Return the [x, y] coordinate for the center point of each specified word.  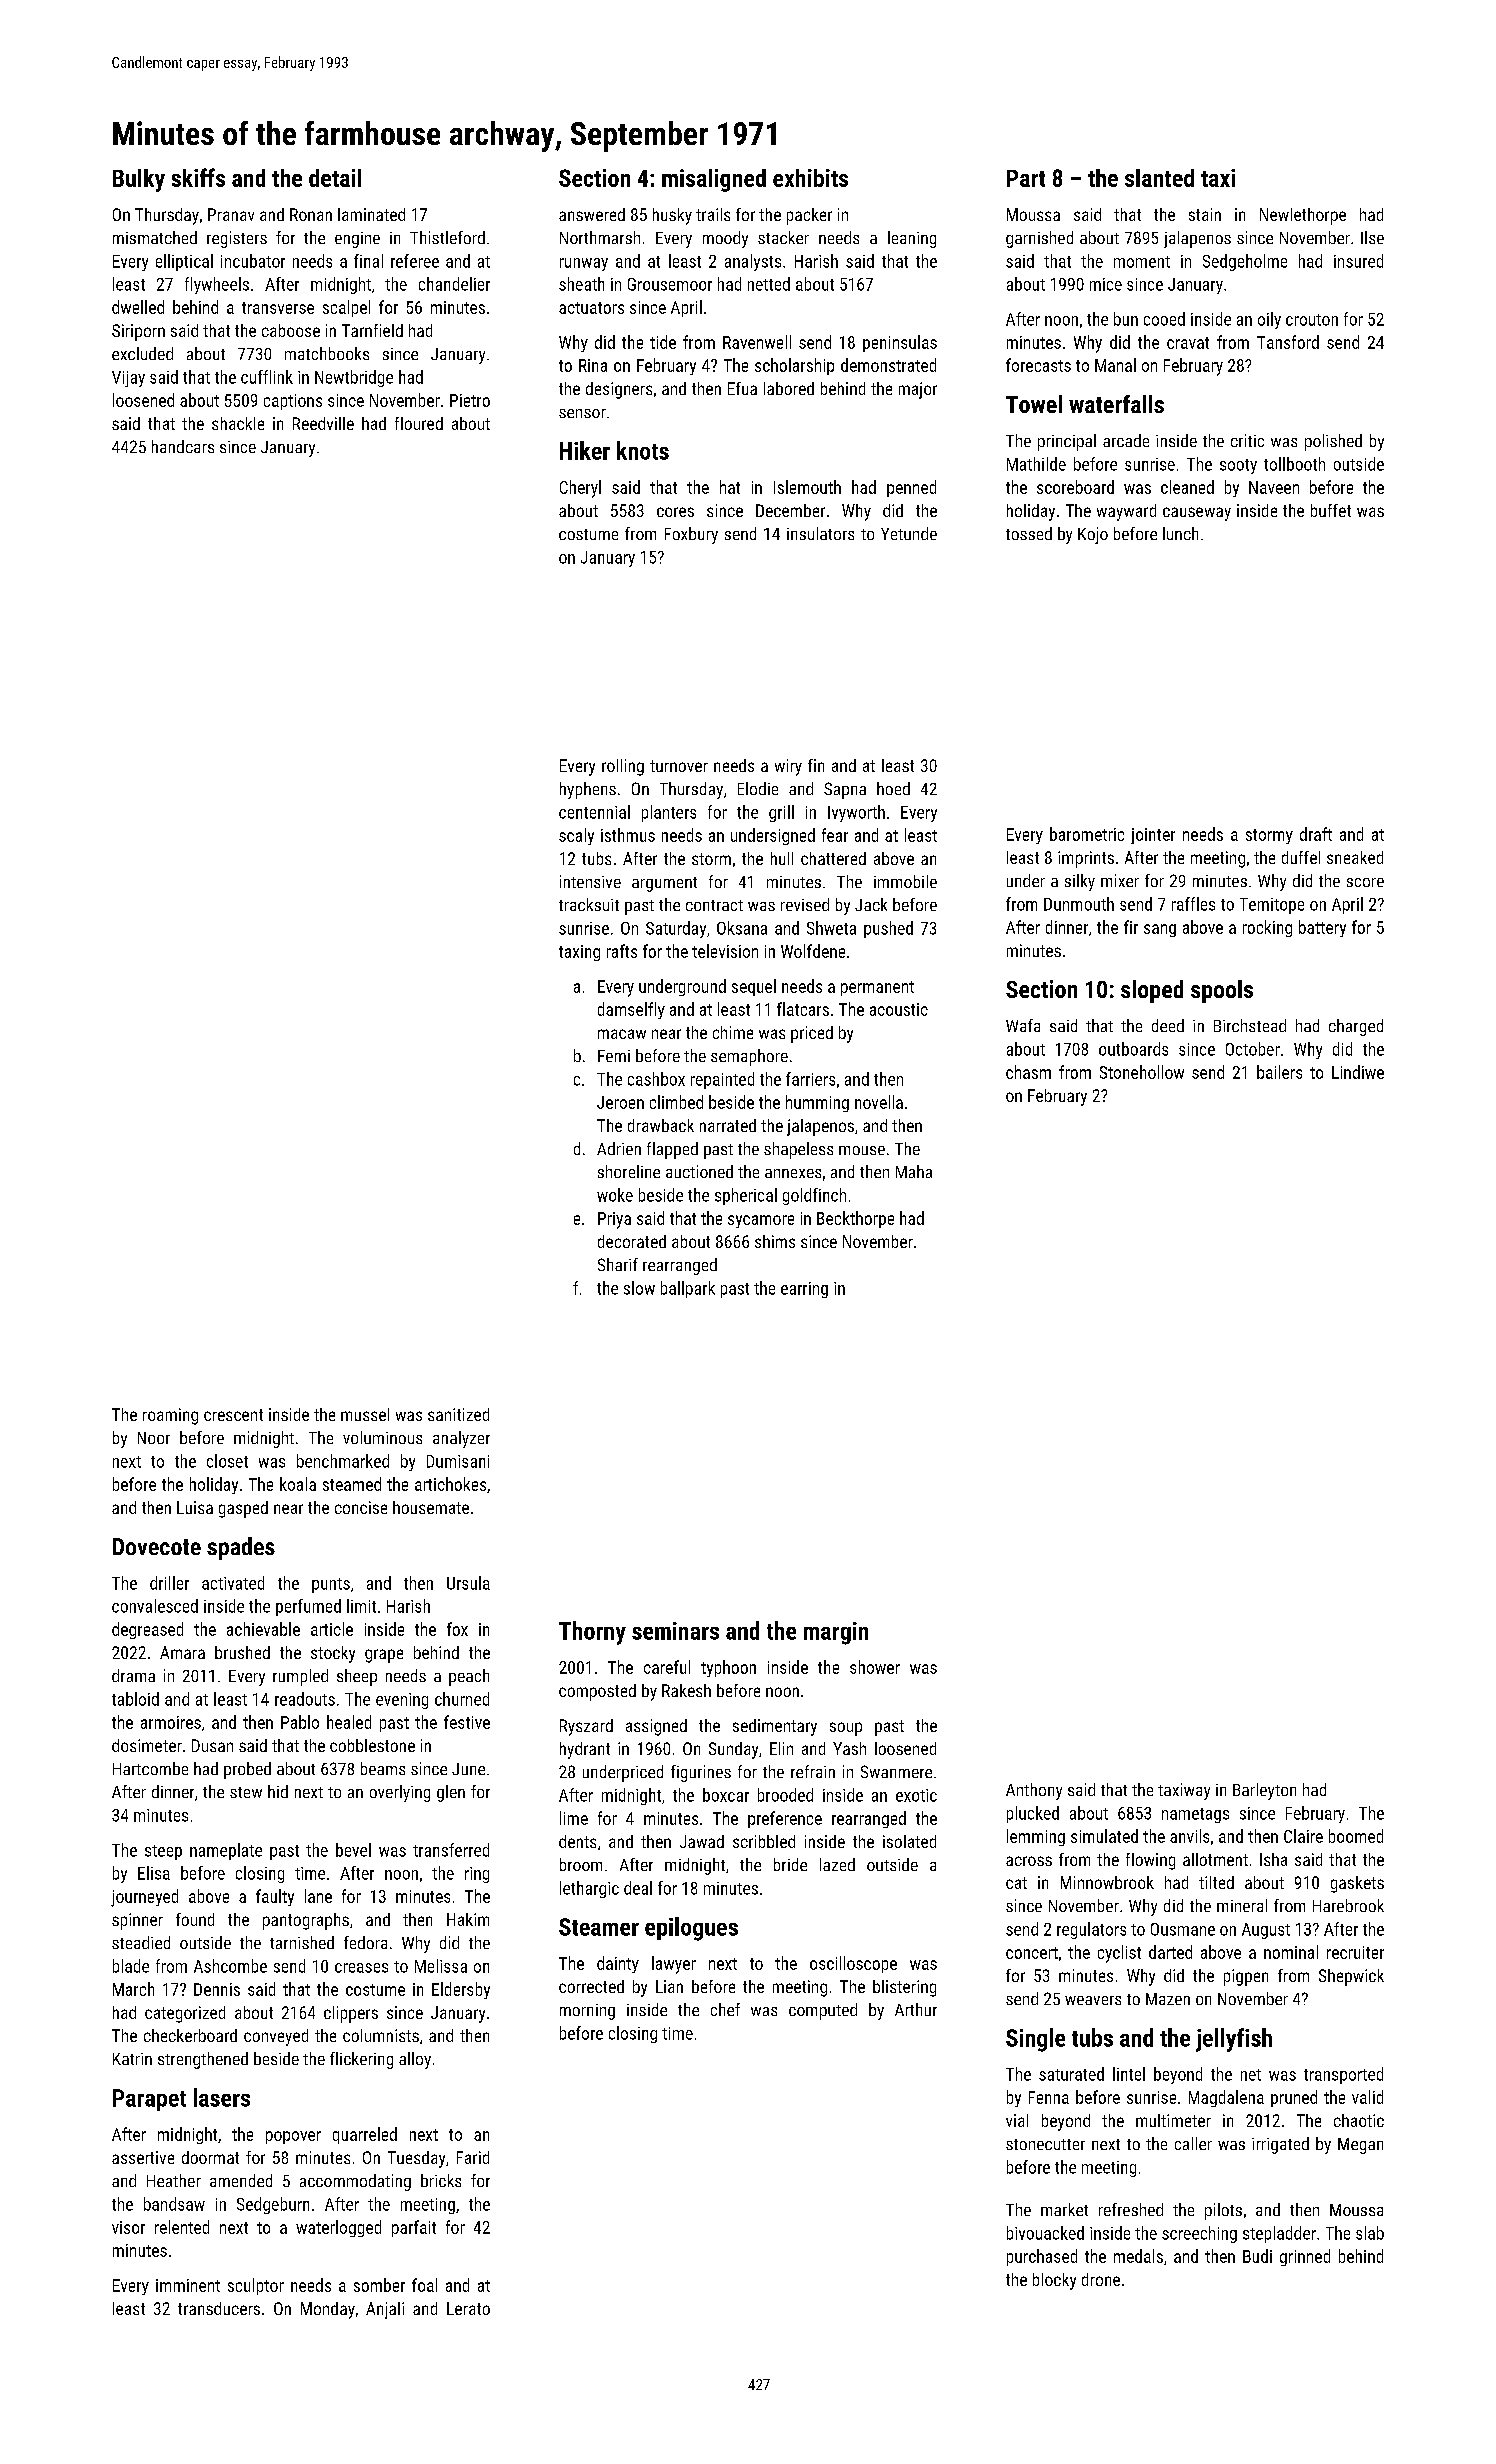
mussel [365, 1414]
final [368, 261]
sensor [582, 413]
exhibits [810, 178]
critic [1247, 440]
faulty [275, 1897]
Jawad [702, 1841]
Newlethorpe [1303, 216]
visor [128, 2227]
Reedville [323, 423]
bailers [1279, 1072]
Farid [473, 2157]
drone [1101, 2279]
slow [639, 1288]
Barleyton [1264, 1791]
